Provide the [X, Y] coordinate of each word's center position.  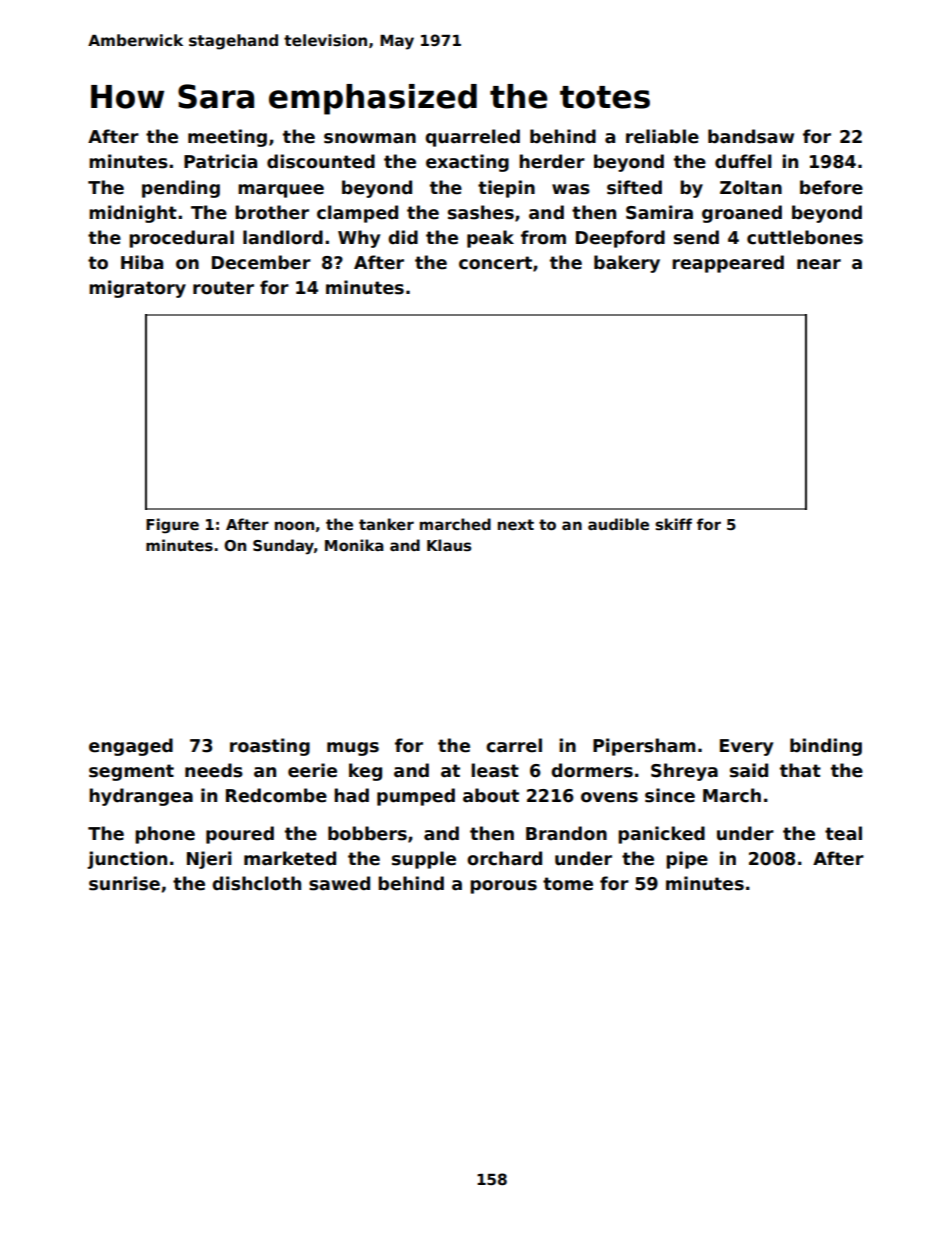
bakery [627, 264]
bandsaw [751, 136]
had [351, 795]
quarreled [472, 138]
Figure [172, 526]
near [819, 264]
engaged [131, 747]
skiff [673, 524]
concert [495, 263]
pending [181, 189]
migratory [137, 289]
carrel [514, 745]
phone [165, 835]
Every [746, 747]
